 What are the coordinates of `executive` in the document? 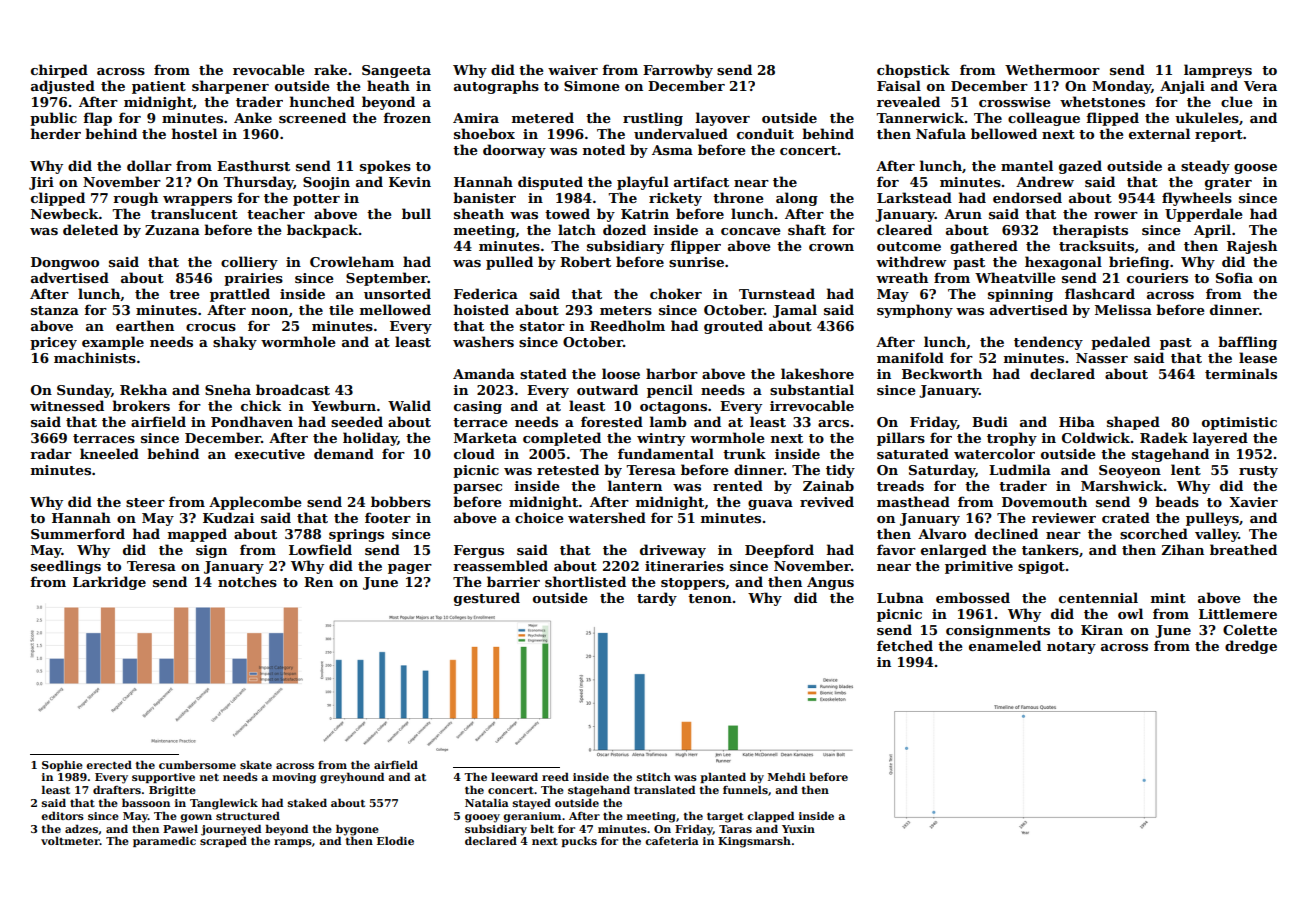 It's located at (270, 454).
